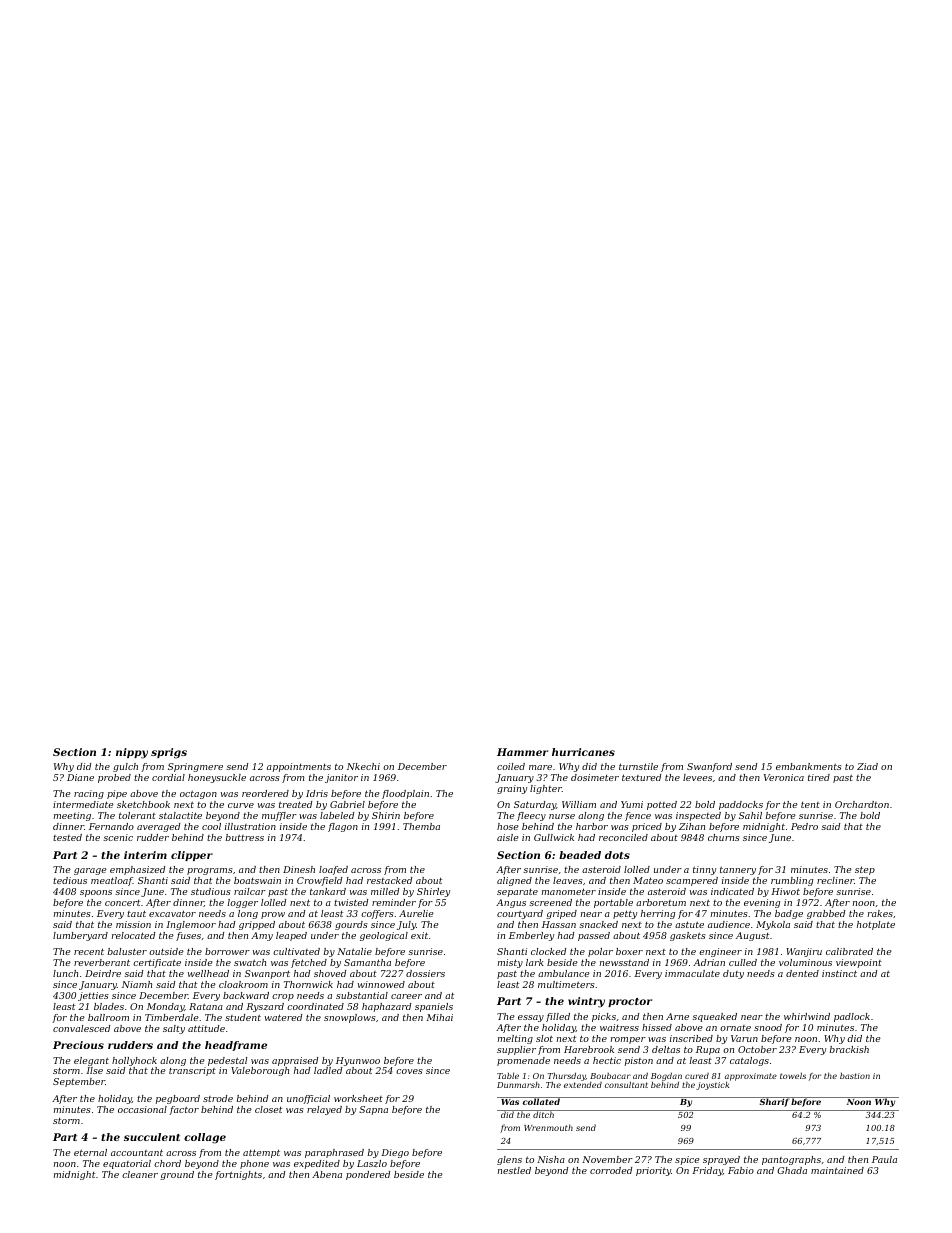 The width and height of the screenshot is (952, 1233). Describe the element at coordinates (752, 936) in the screenshot. I see `August` at that location.
